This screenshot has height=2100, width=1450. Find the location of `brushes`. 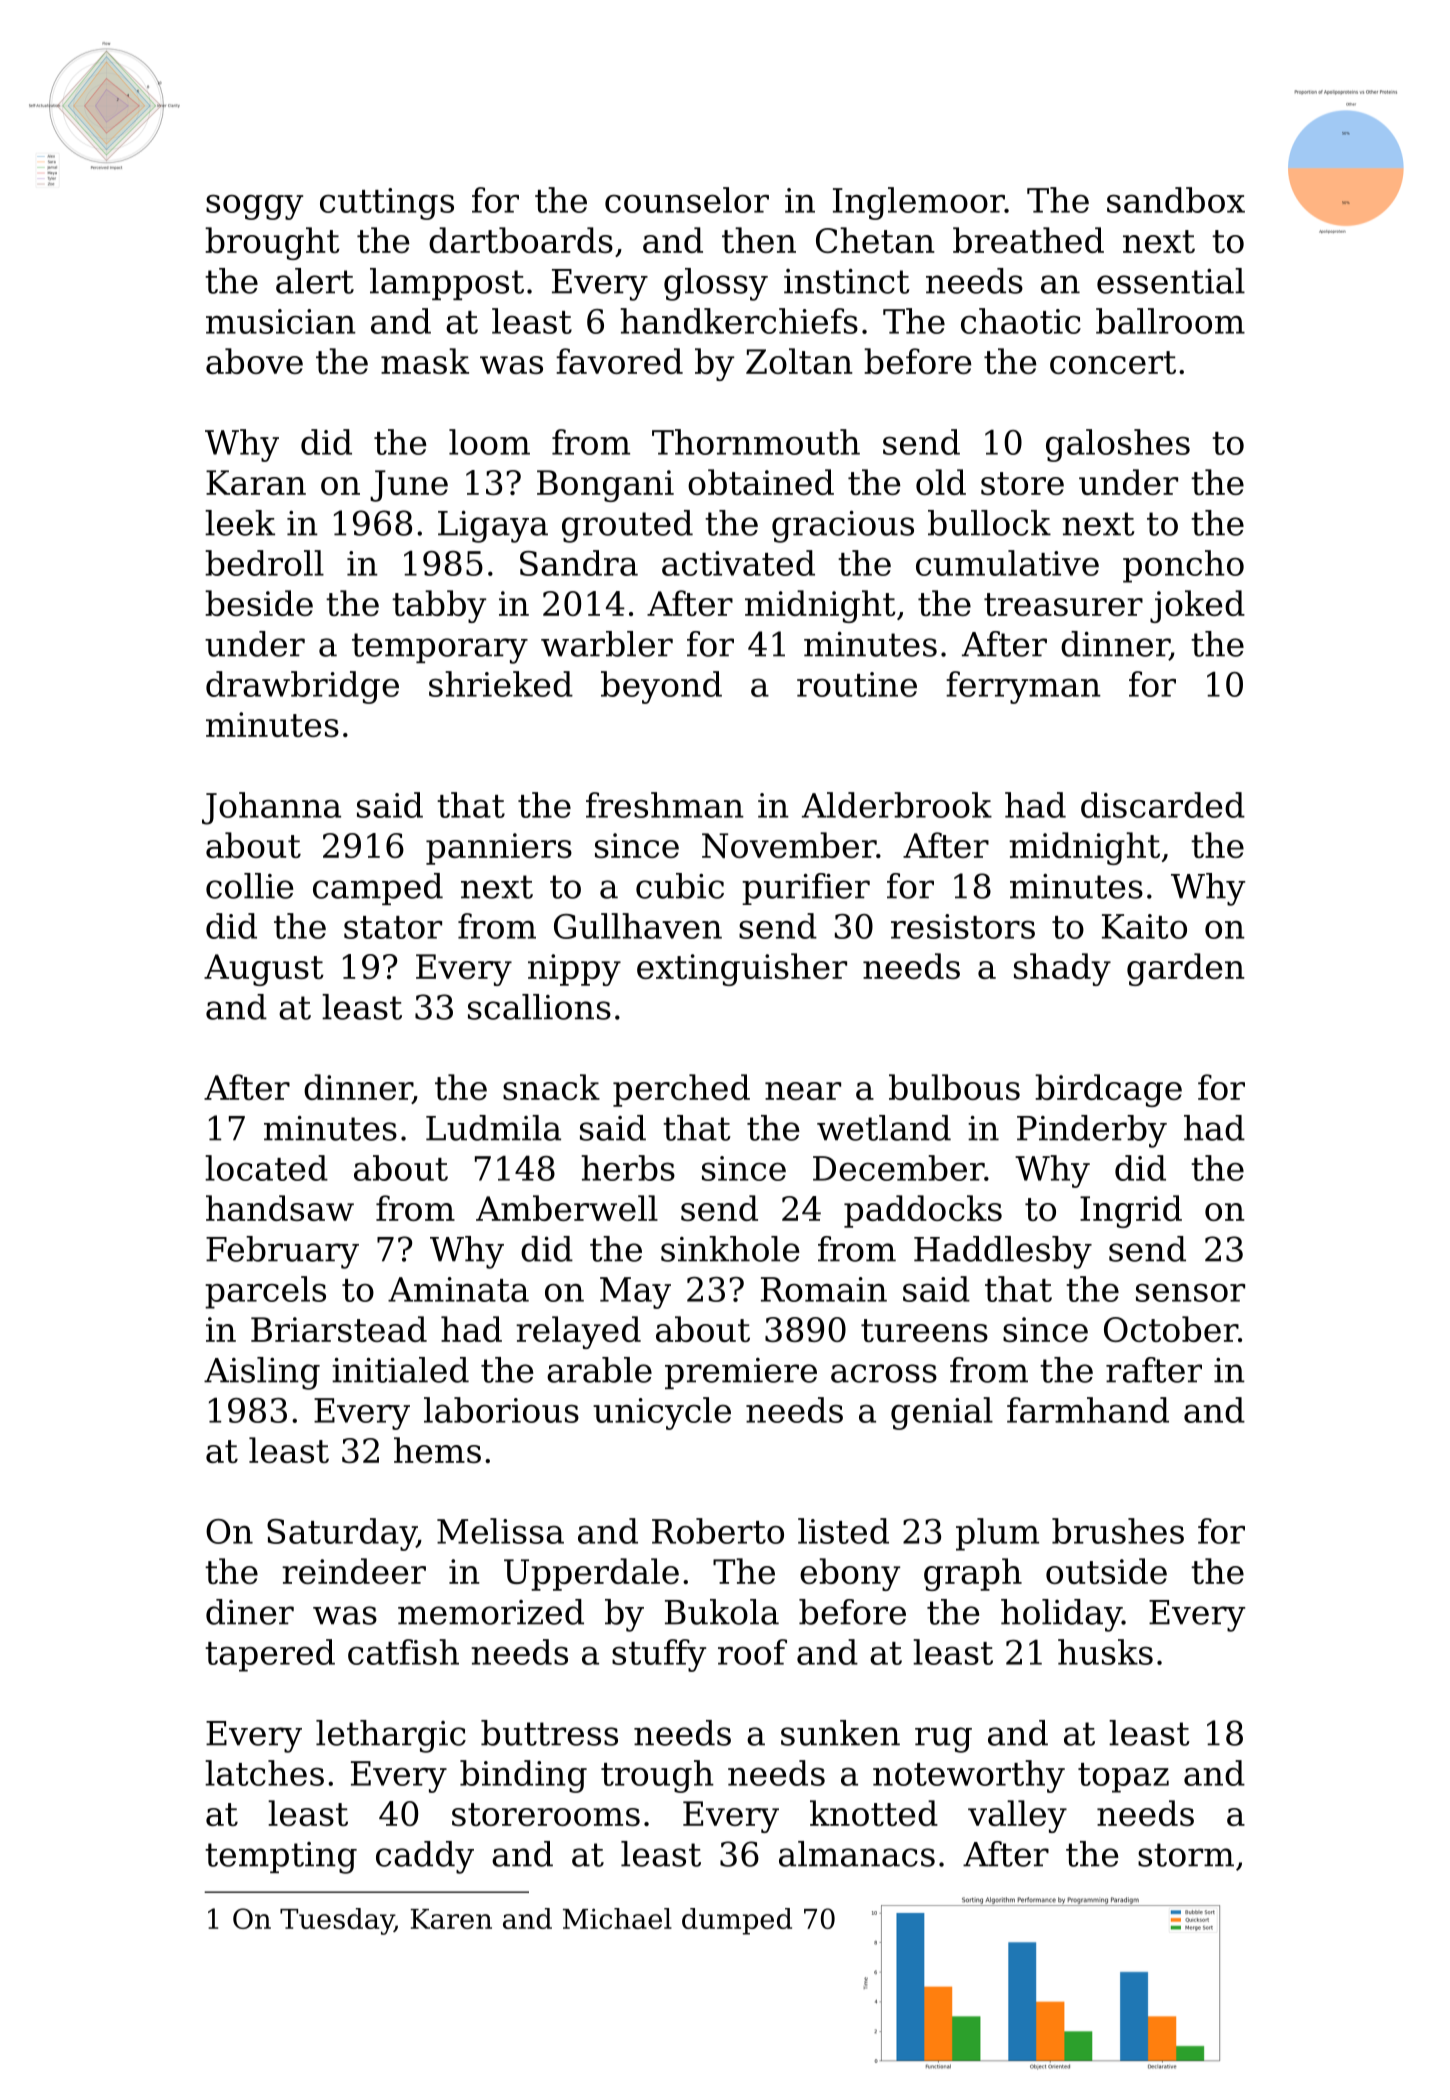

brushes is located at coordinates (1118, 1531).
